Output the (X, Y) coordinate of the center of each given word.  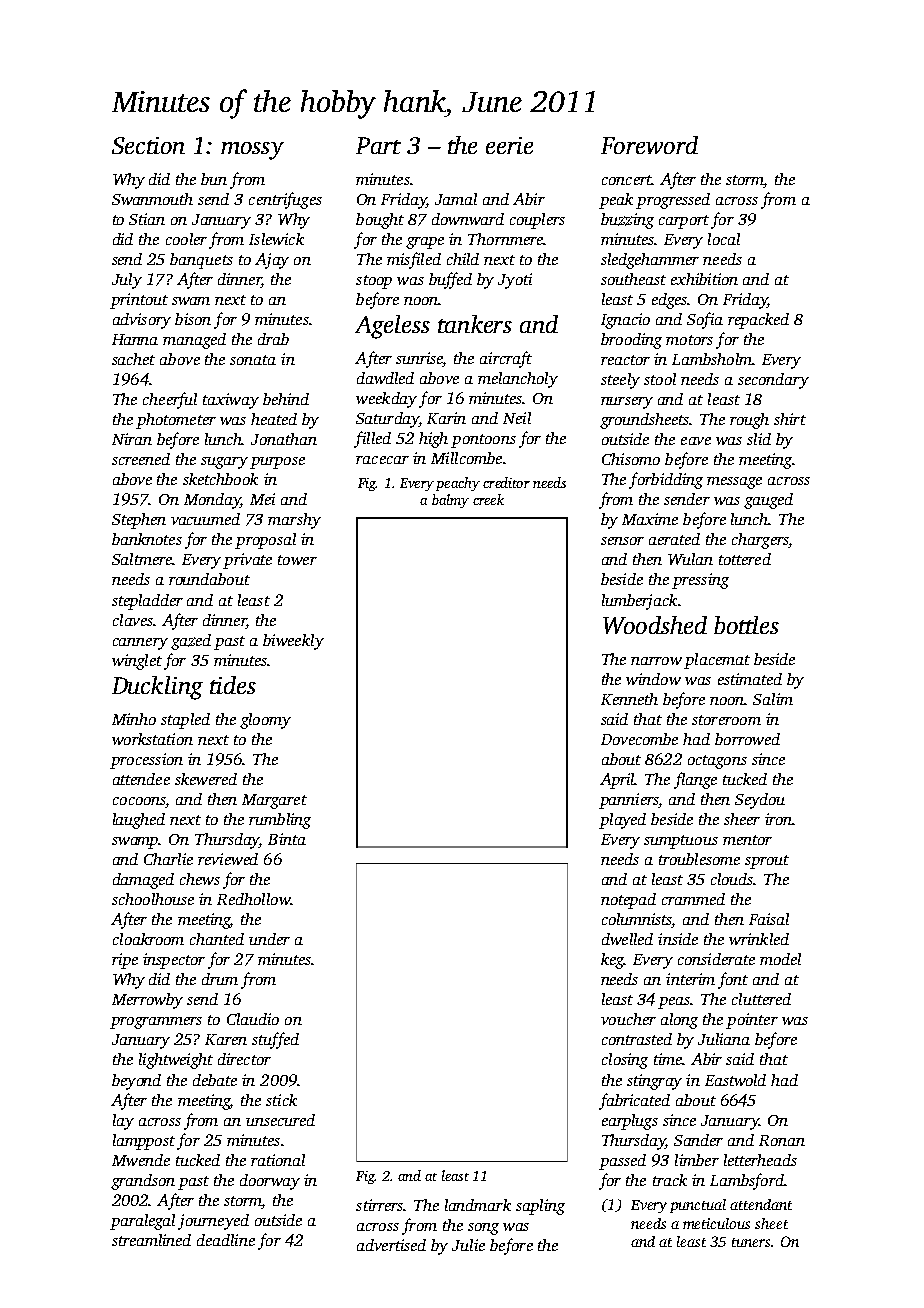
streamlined (151, 1240)
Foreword (649, 145)
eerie (509, 145)
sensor (622, 541)
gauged (768, 501)
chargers (760, 541)
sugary (224, 463)
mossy (252, 151)
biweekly (293, 642)
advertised (391, 1245)
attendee (141, 779)
